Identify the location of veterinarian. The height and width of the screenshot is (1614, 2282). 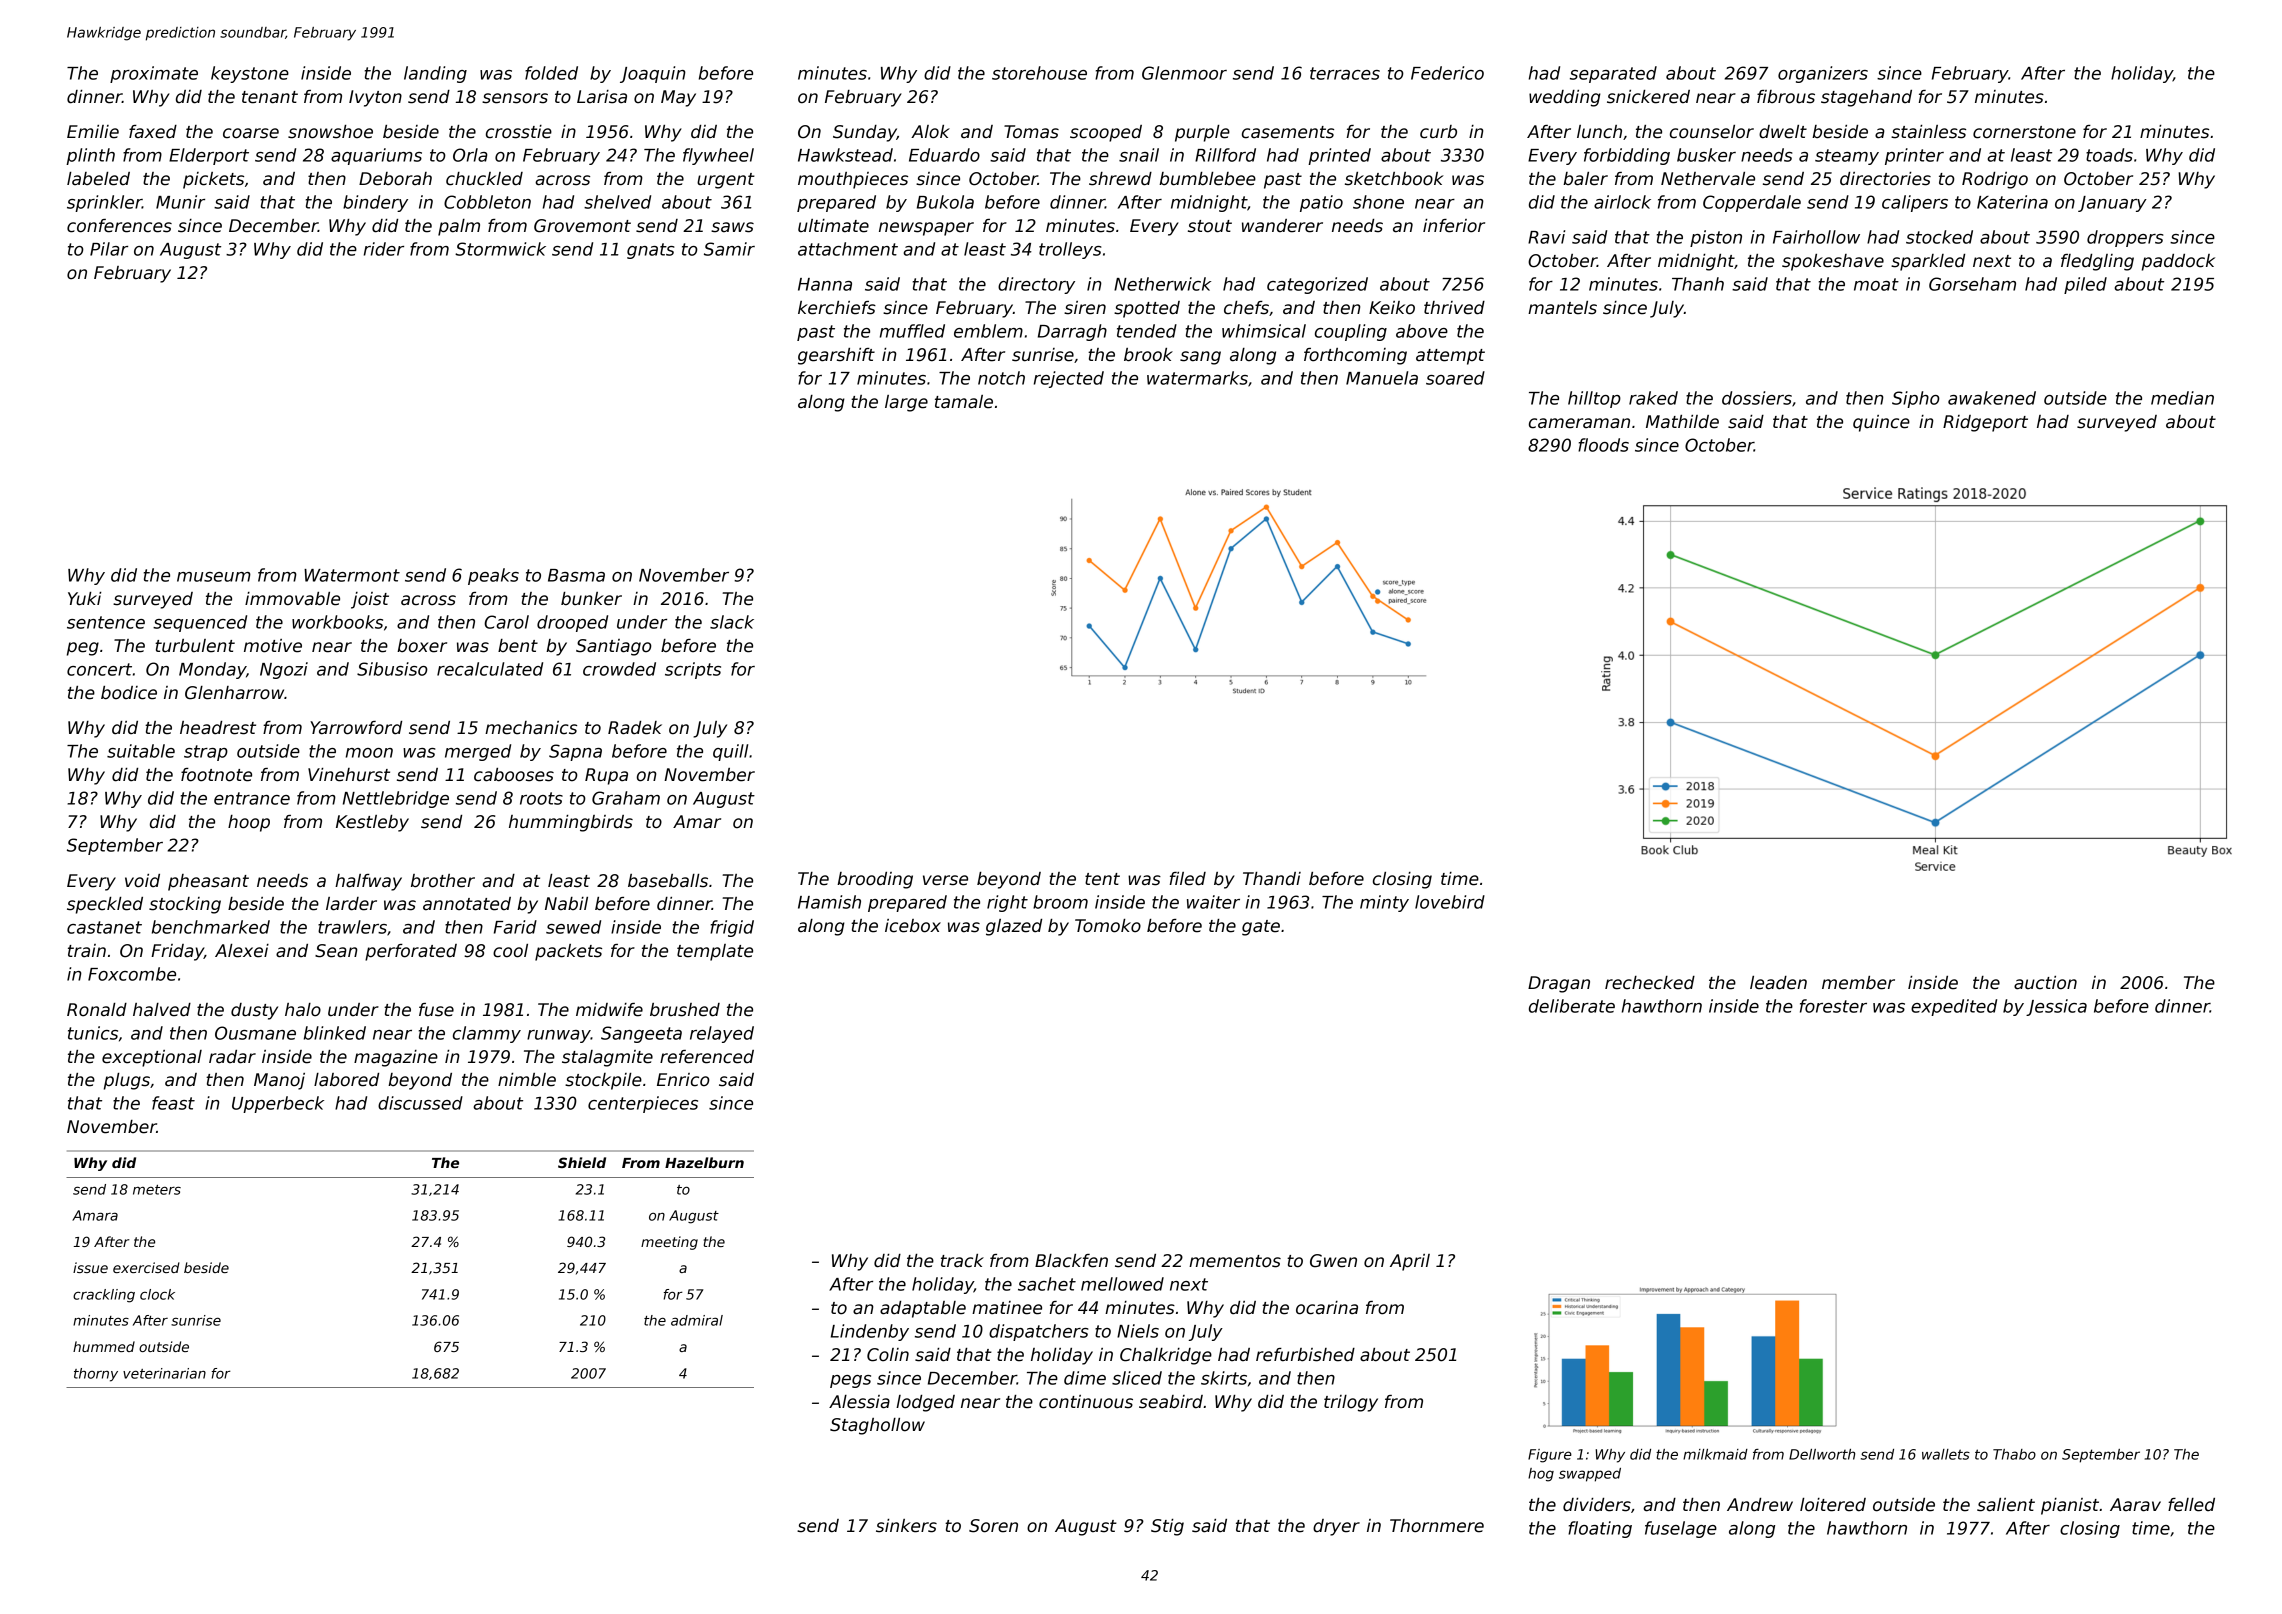
(164, 1373).
